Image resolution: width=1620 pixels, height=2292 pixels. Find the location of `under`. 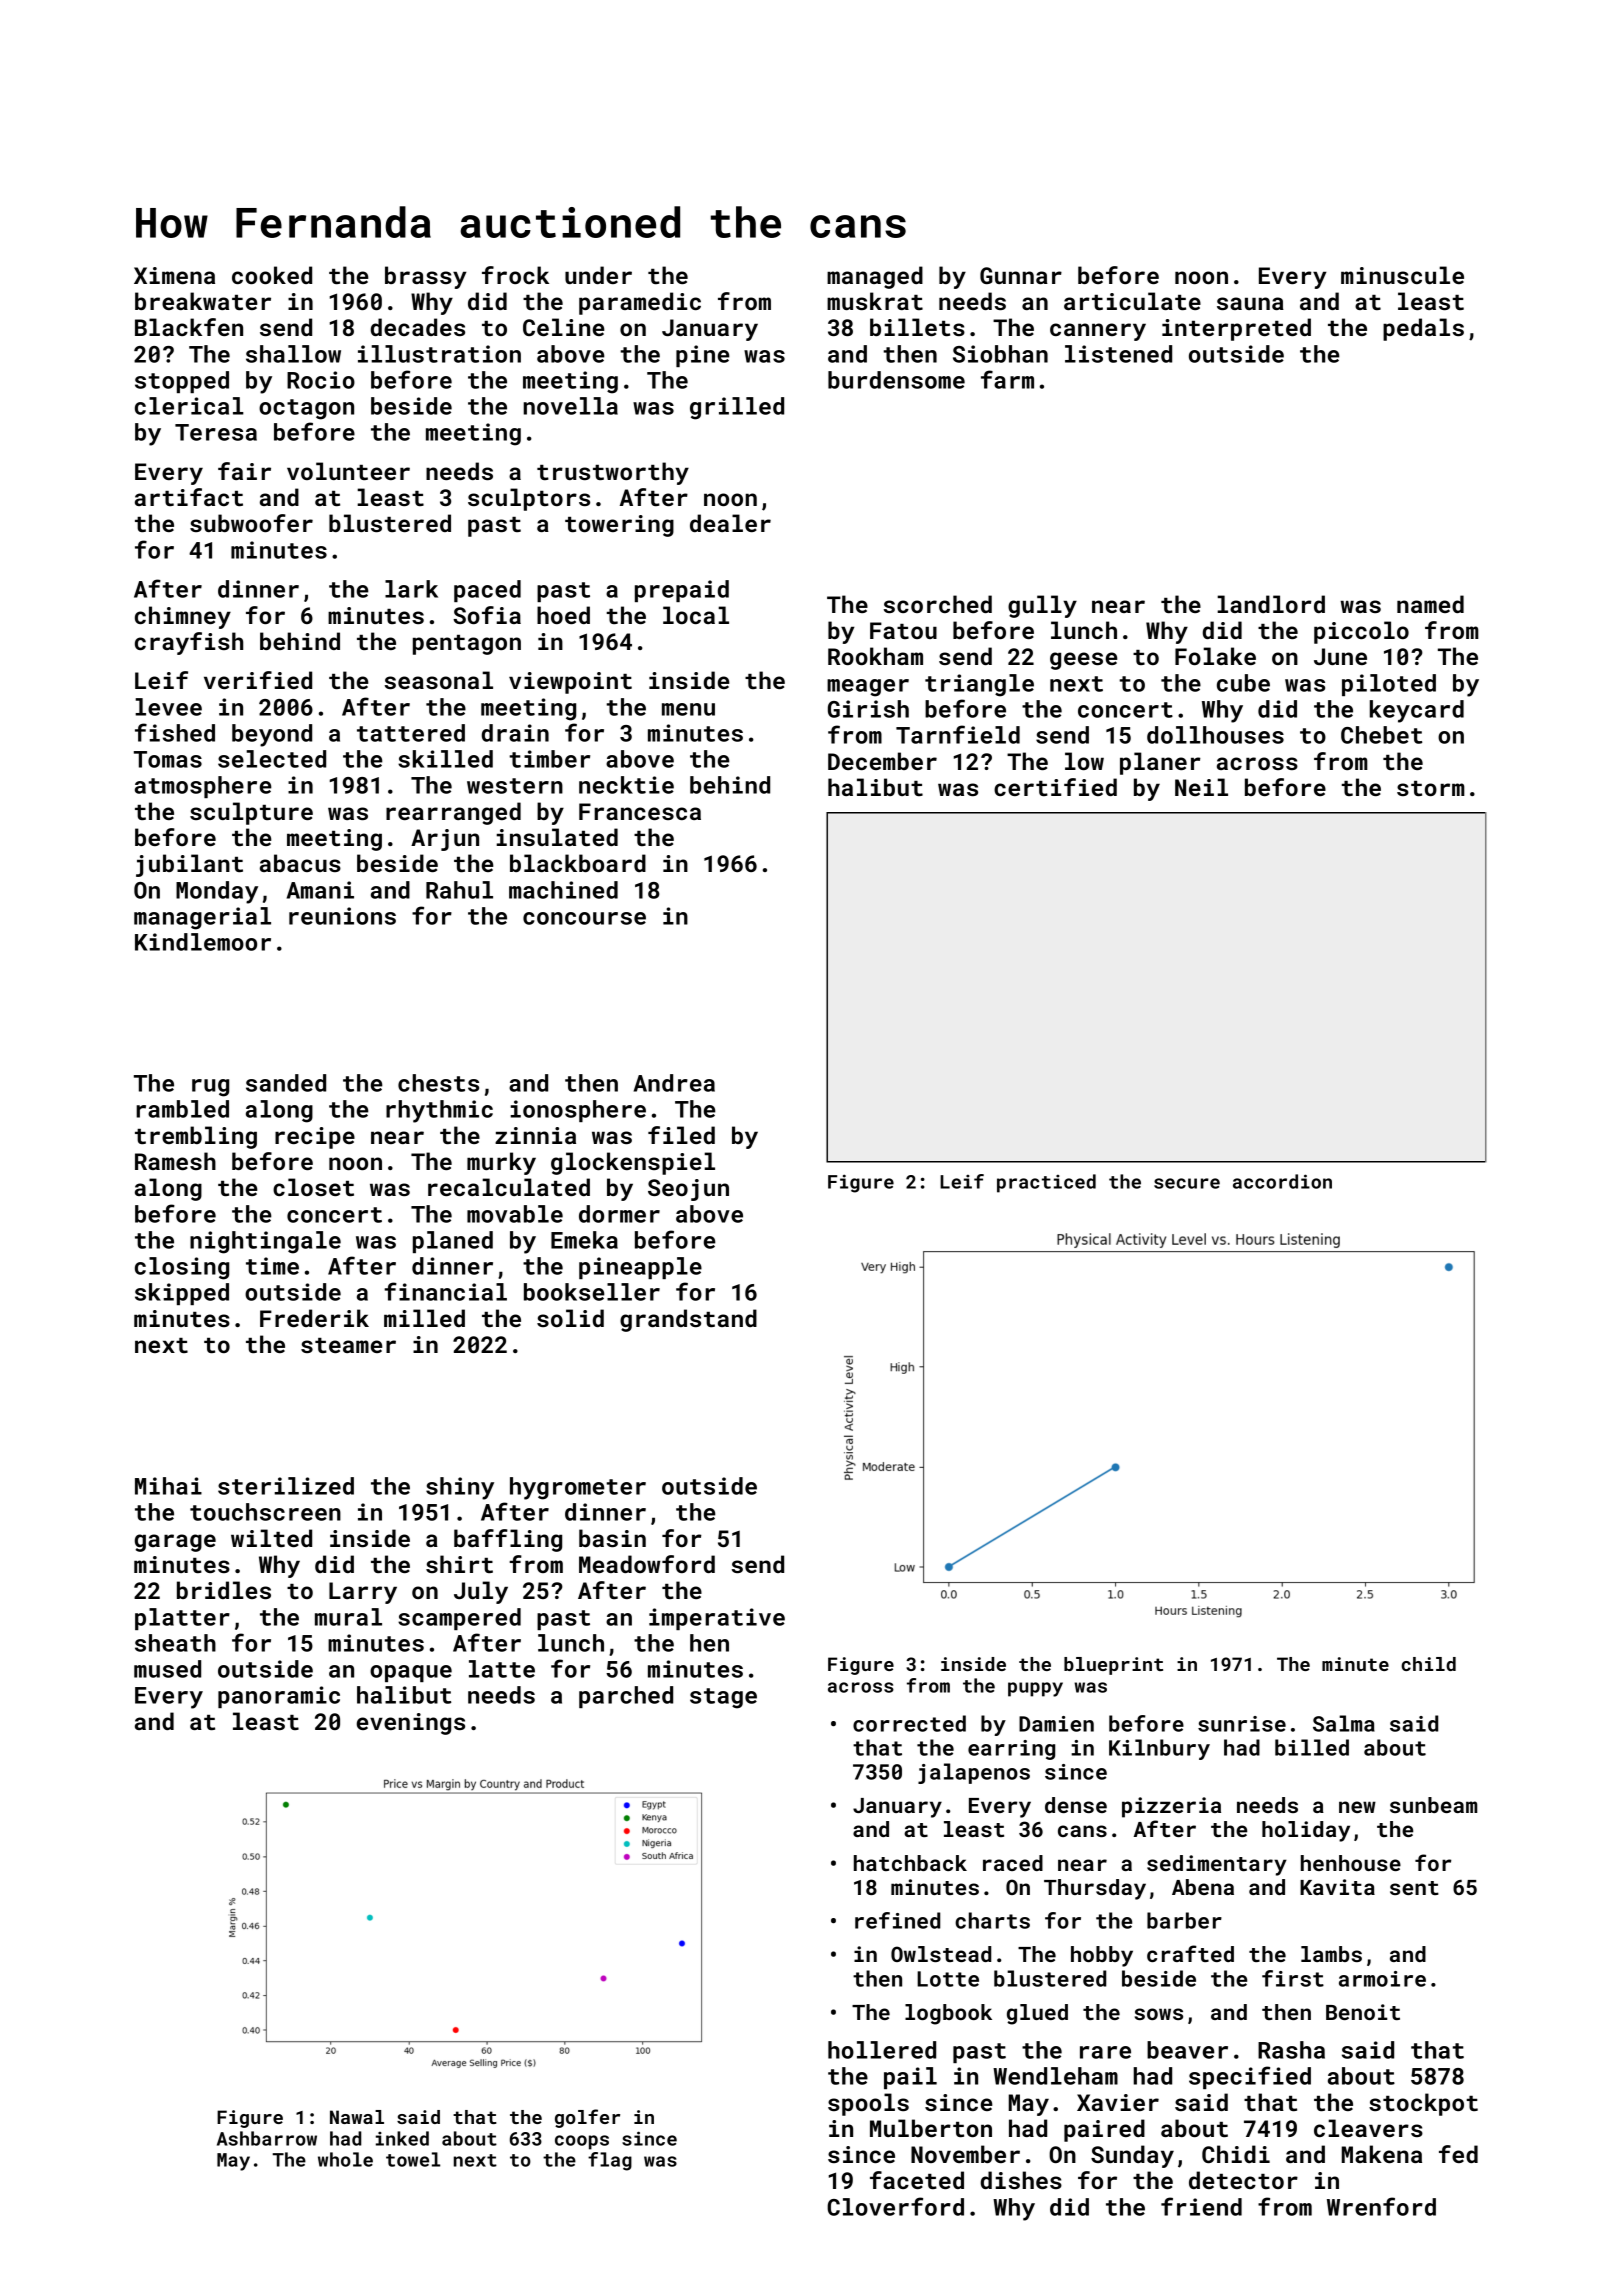

under is located at coordinates (598, 275).
